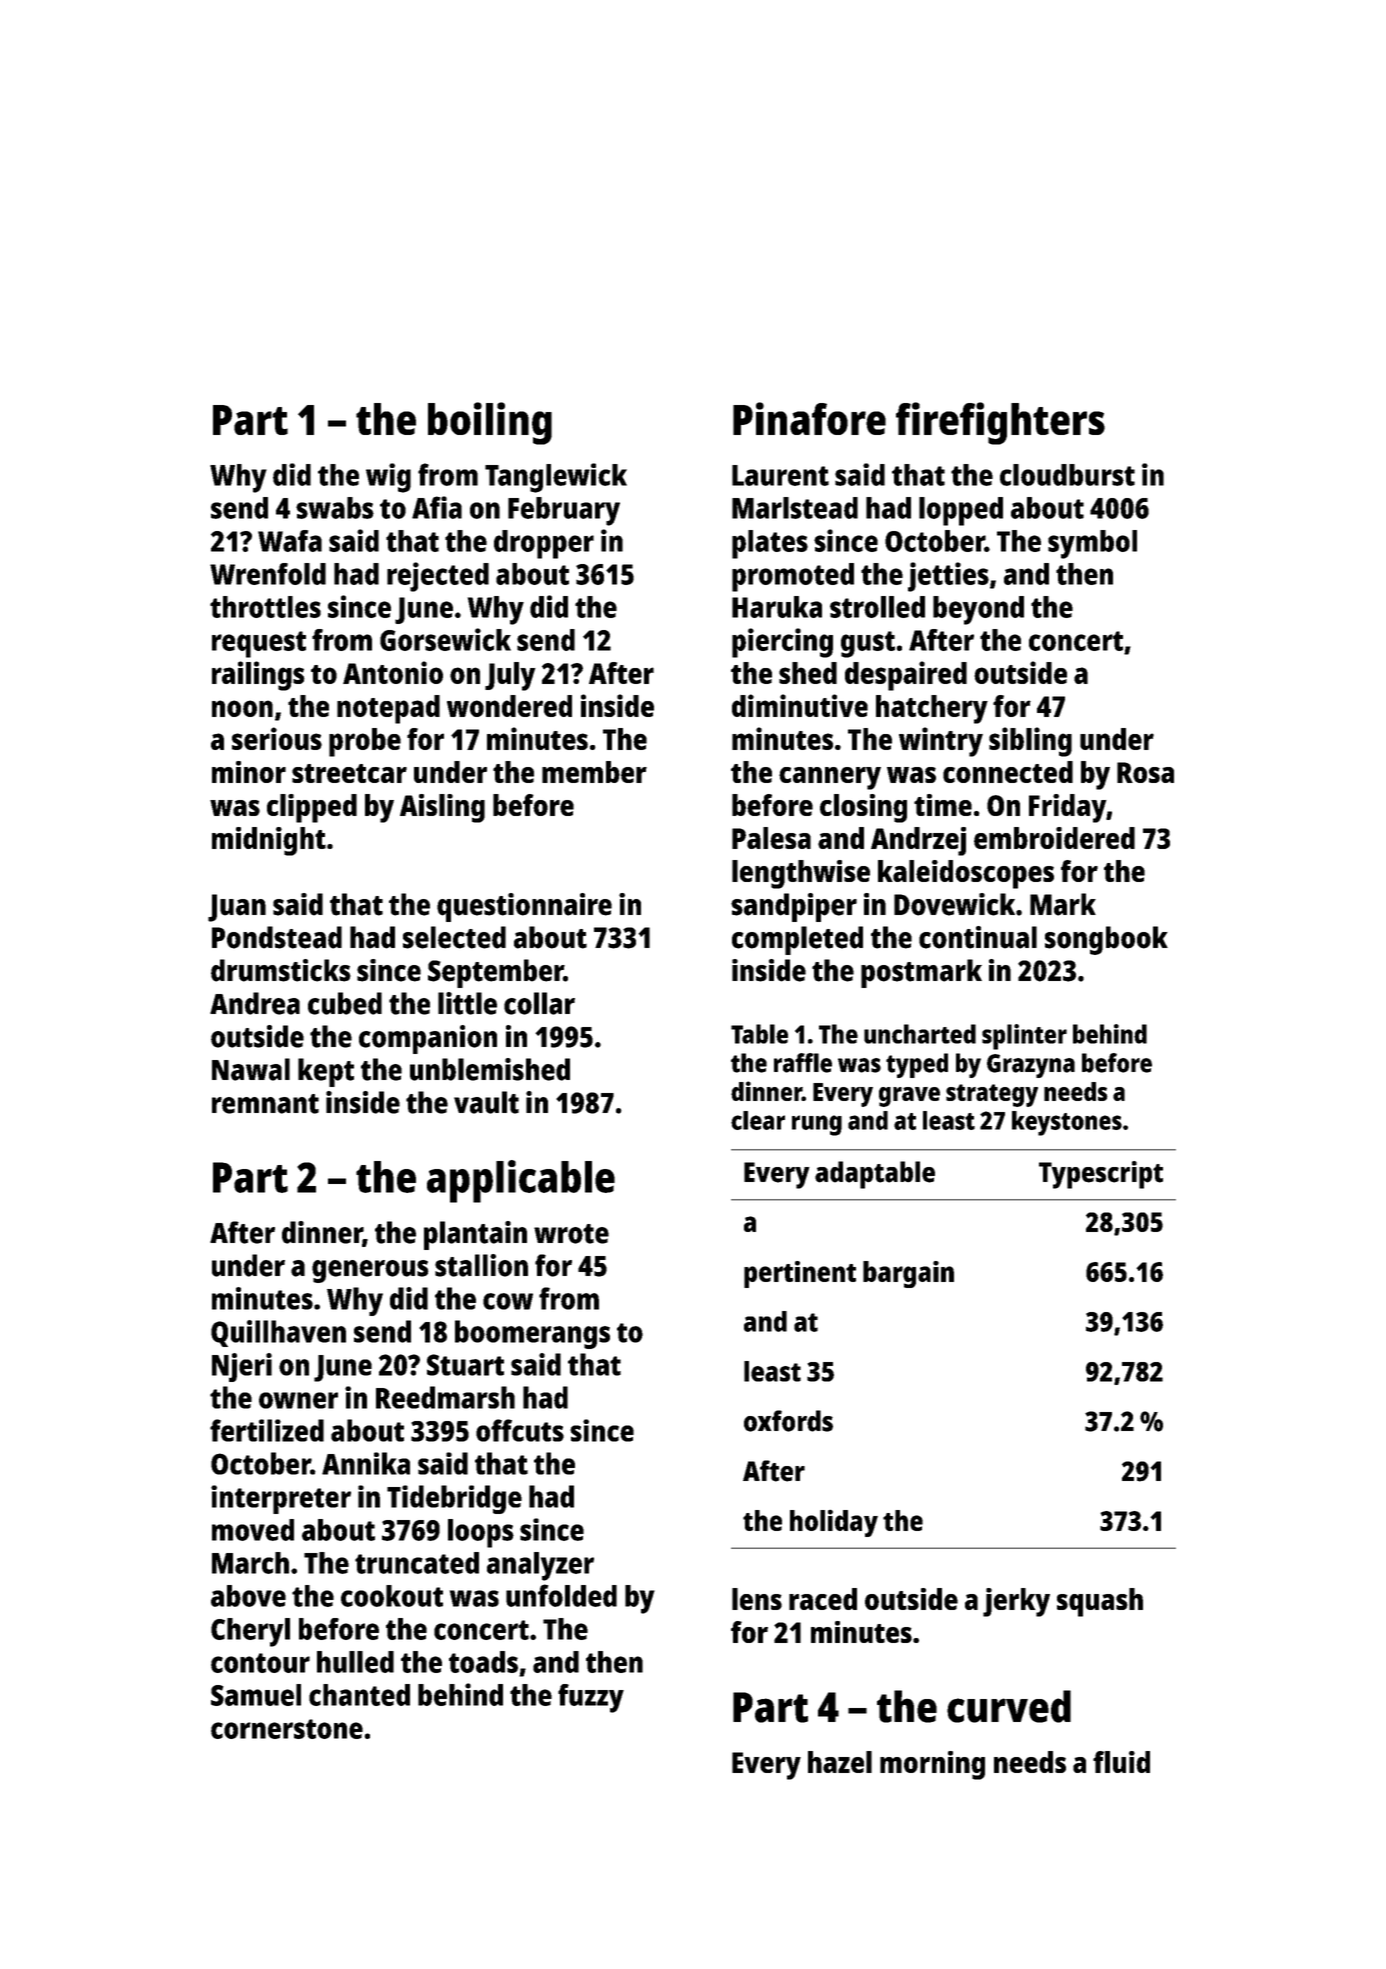 The width and height of the document is (1386, 1969). Describe the element at coordinates (770, 544) in the document. I see `plates` at that location.
